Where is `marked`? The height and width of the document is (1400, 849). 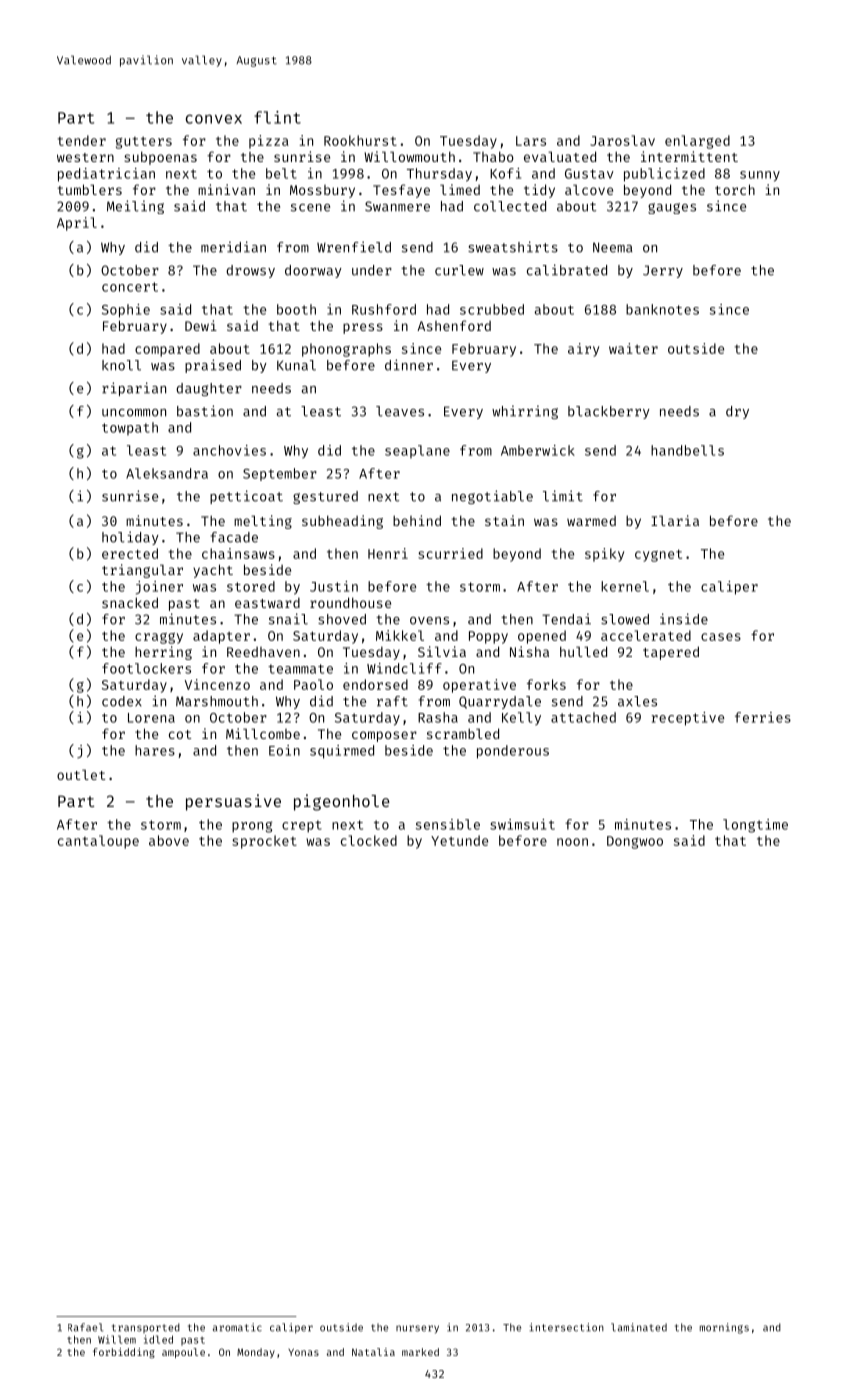
marked is located at coordinates (420, 1352).
